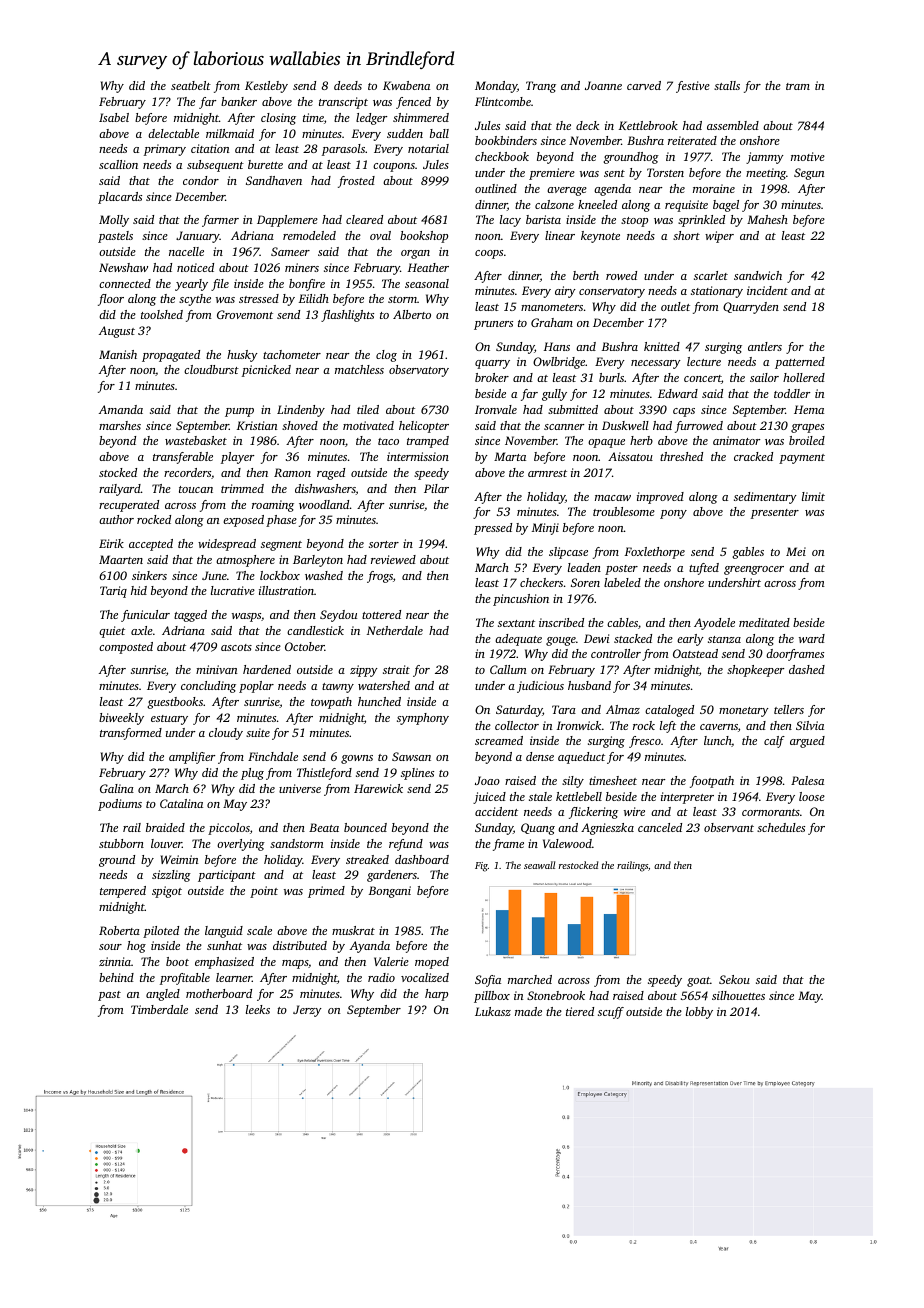 The image size is (924, 1308). I want to click on reviewed, so click(393, 559).
